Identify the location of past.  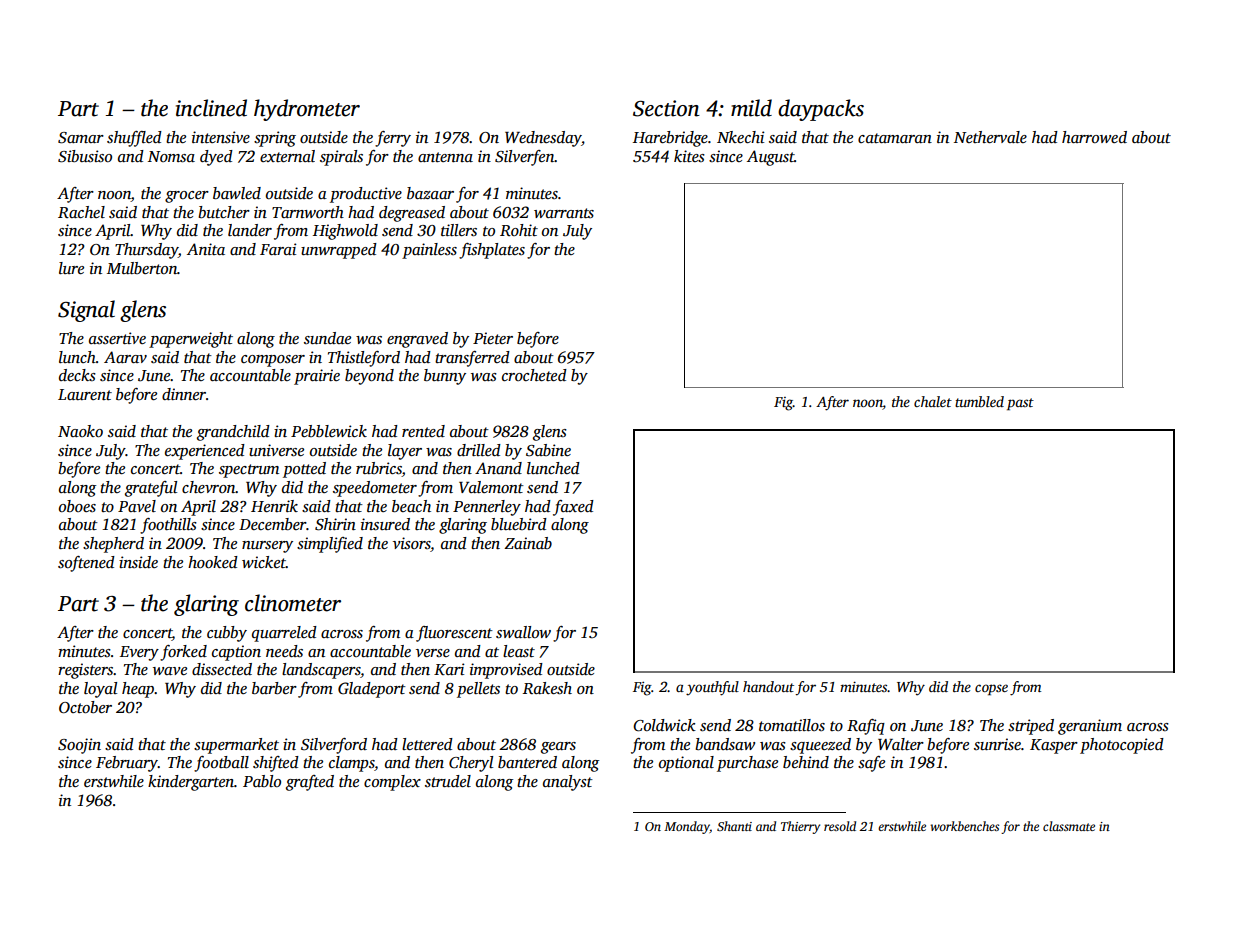
(1020, 404).
